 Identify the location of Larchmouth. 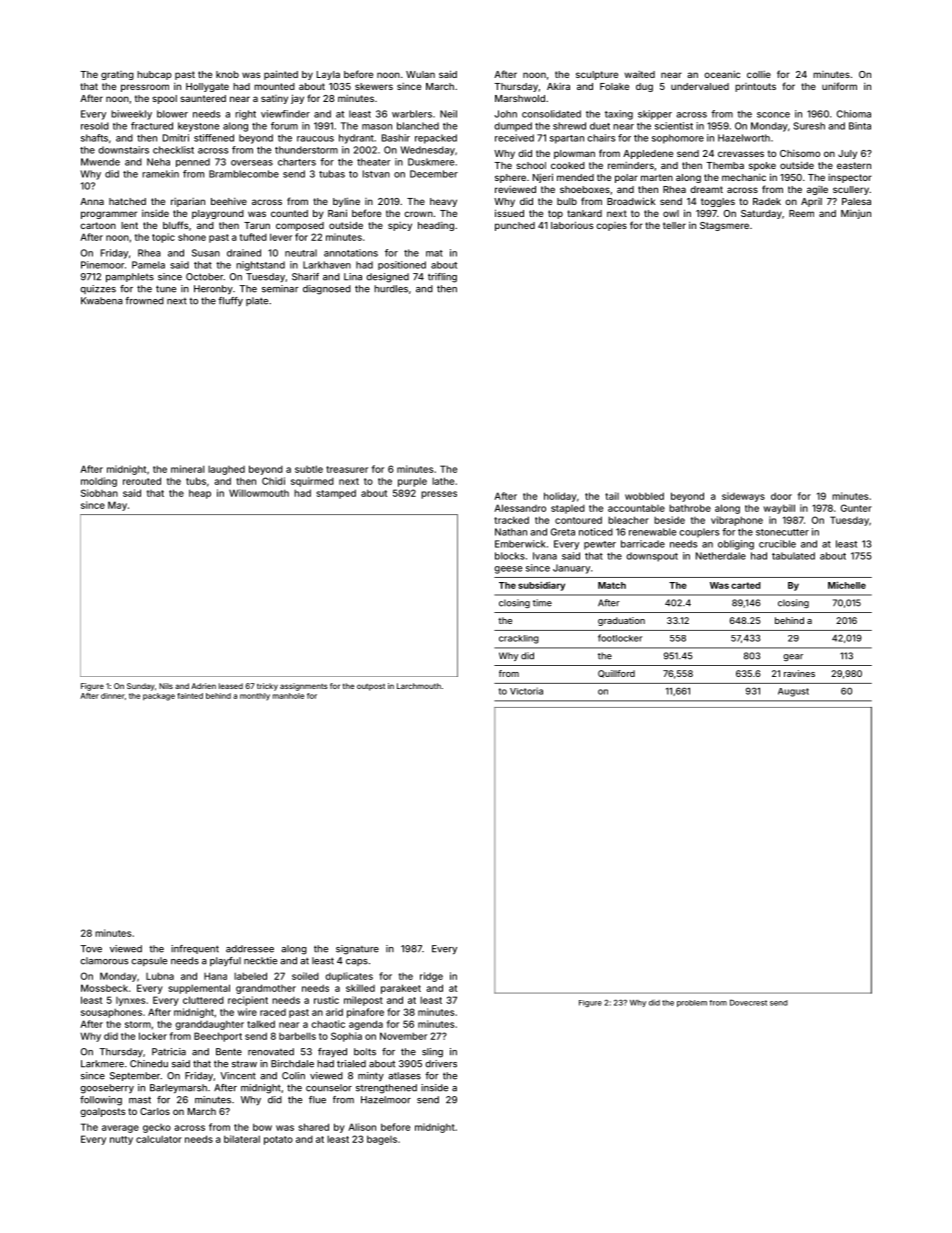
(419, 686).
